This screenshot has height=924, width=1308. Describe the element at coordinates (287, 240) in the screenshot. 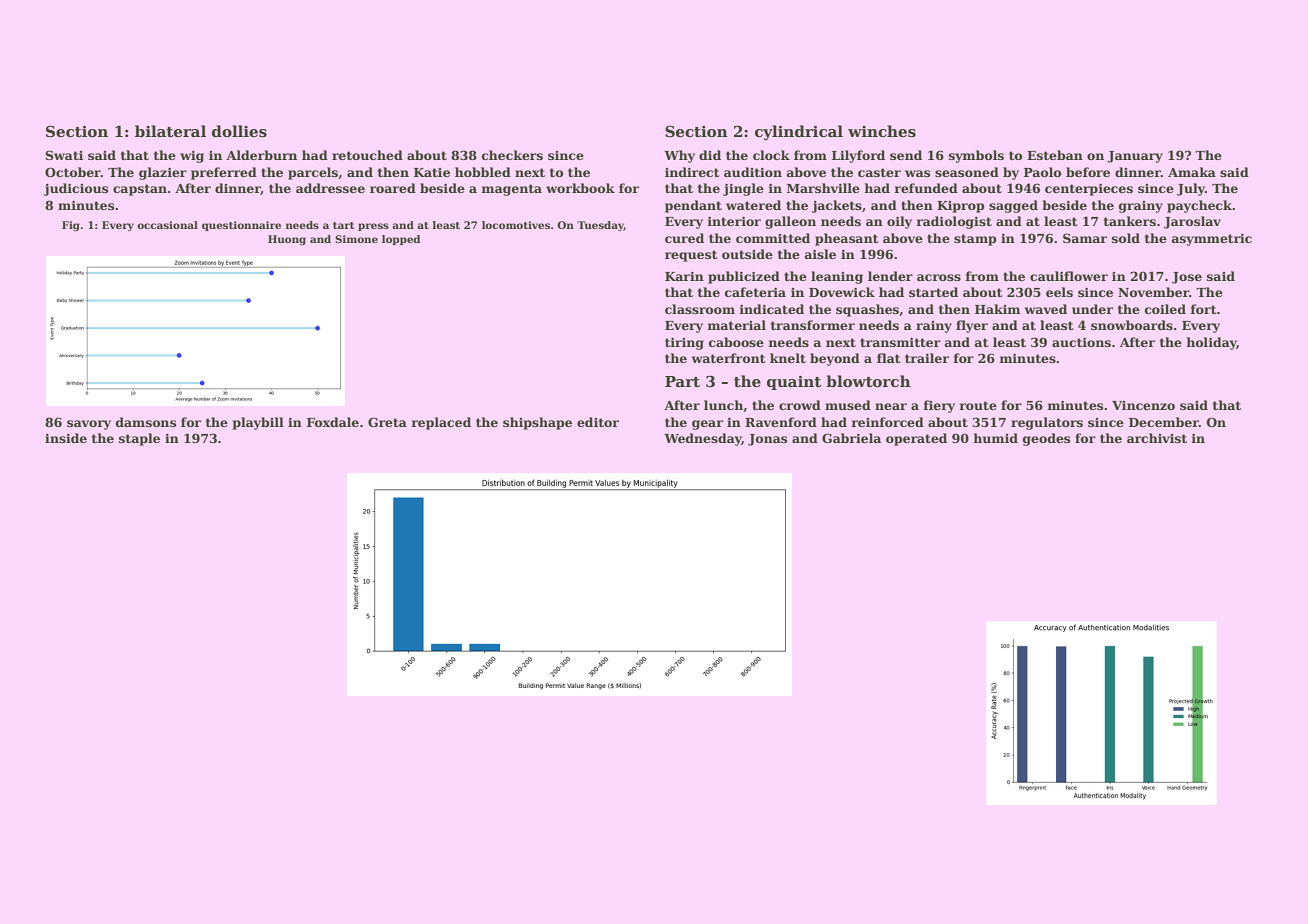

I see `Huong` at that location.
